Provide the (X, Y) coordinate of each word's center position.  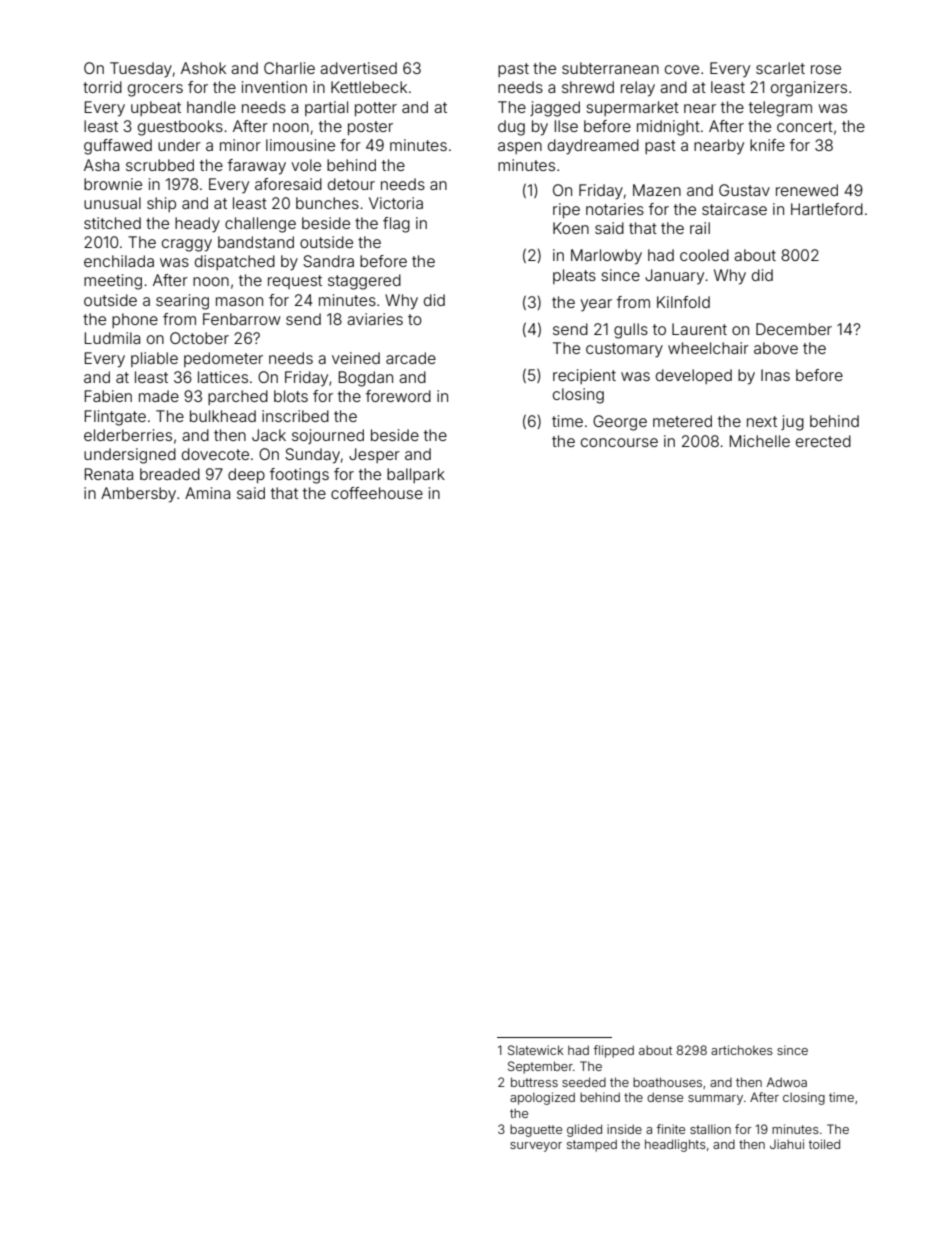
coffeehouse (377, 493)
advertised (358, 68)
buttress (534, 1082)
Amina (207, 493)
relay (638, 89)
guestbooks (180, 128)
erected (823, 441)
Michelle (760, 441)
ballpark (416, 475)
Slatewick (536, 1050)
